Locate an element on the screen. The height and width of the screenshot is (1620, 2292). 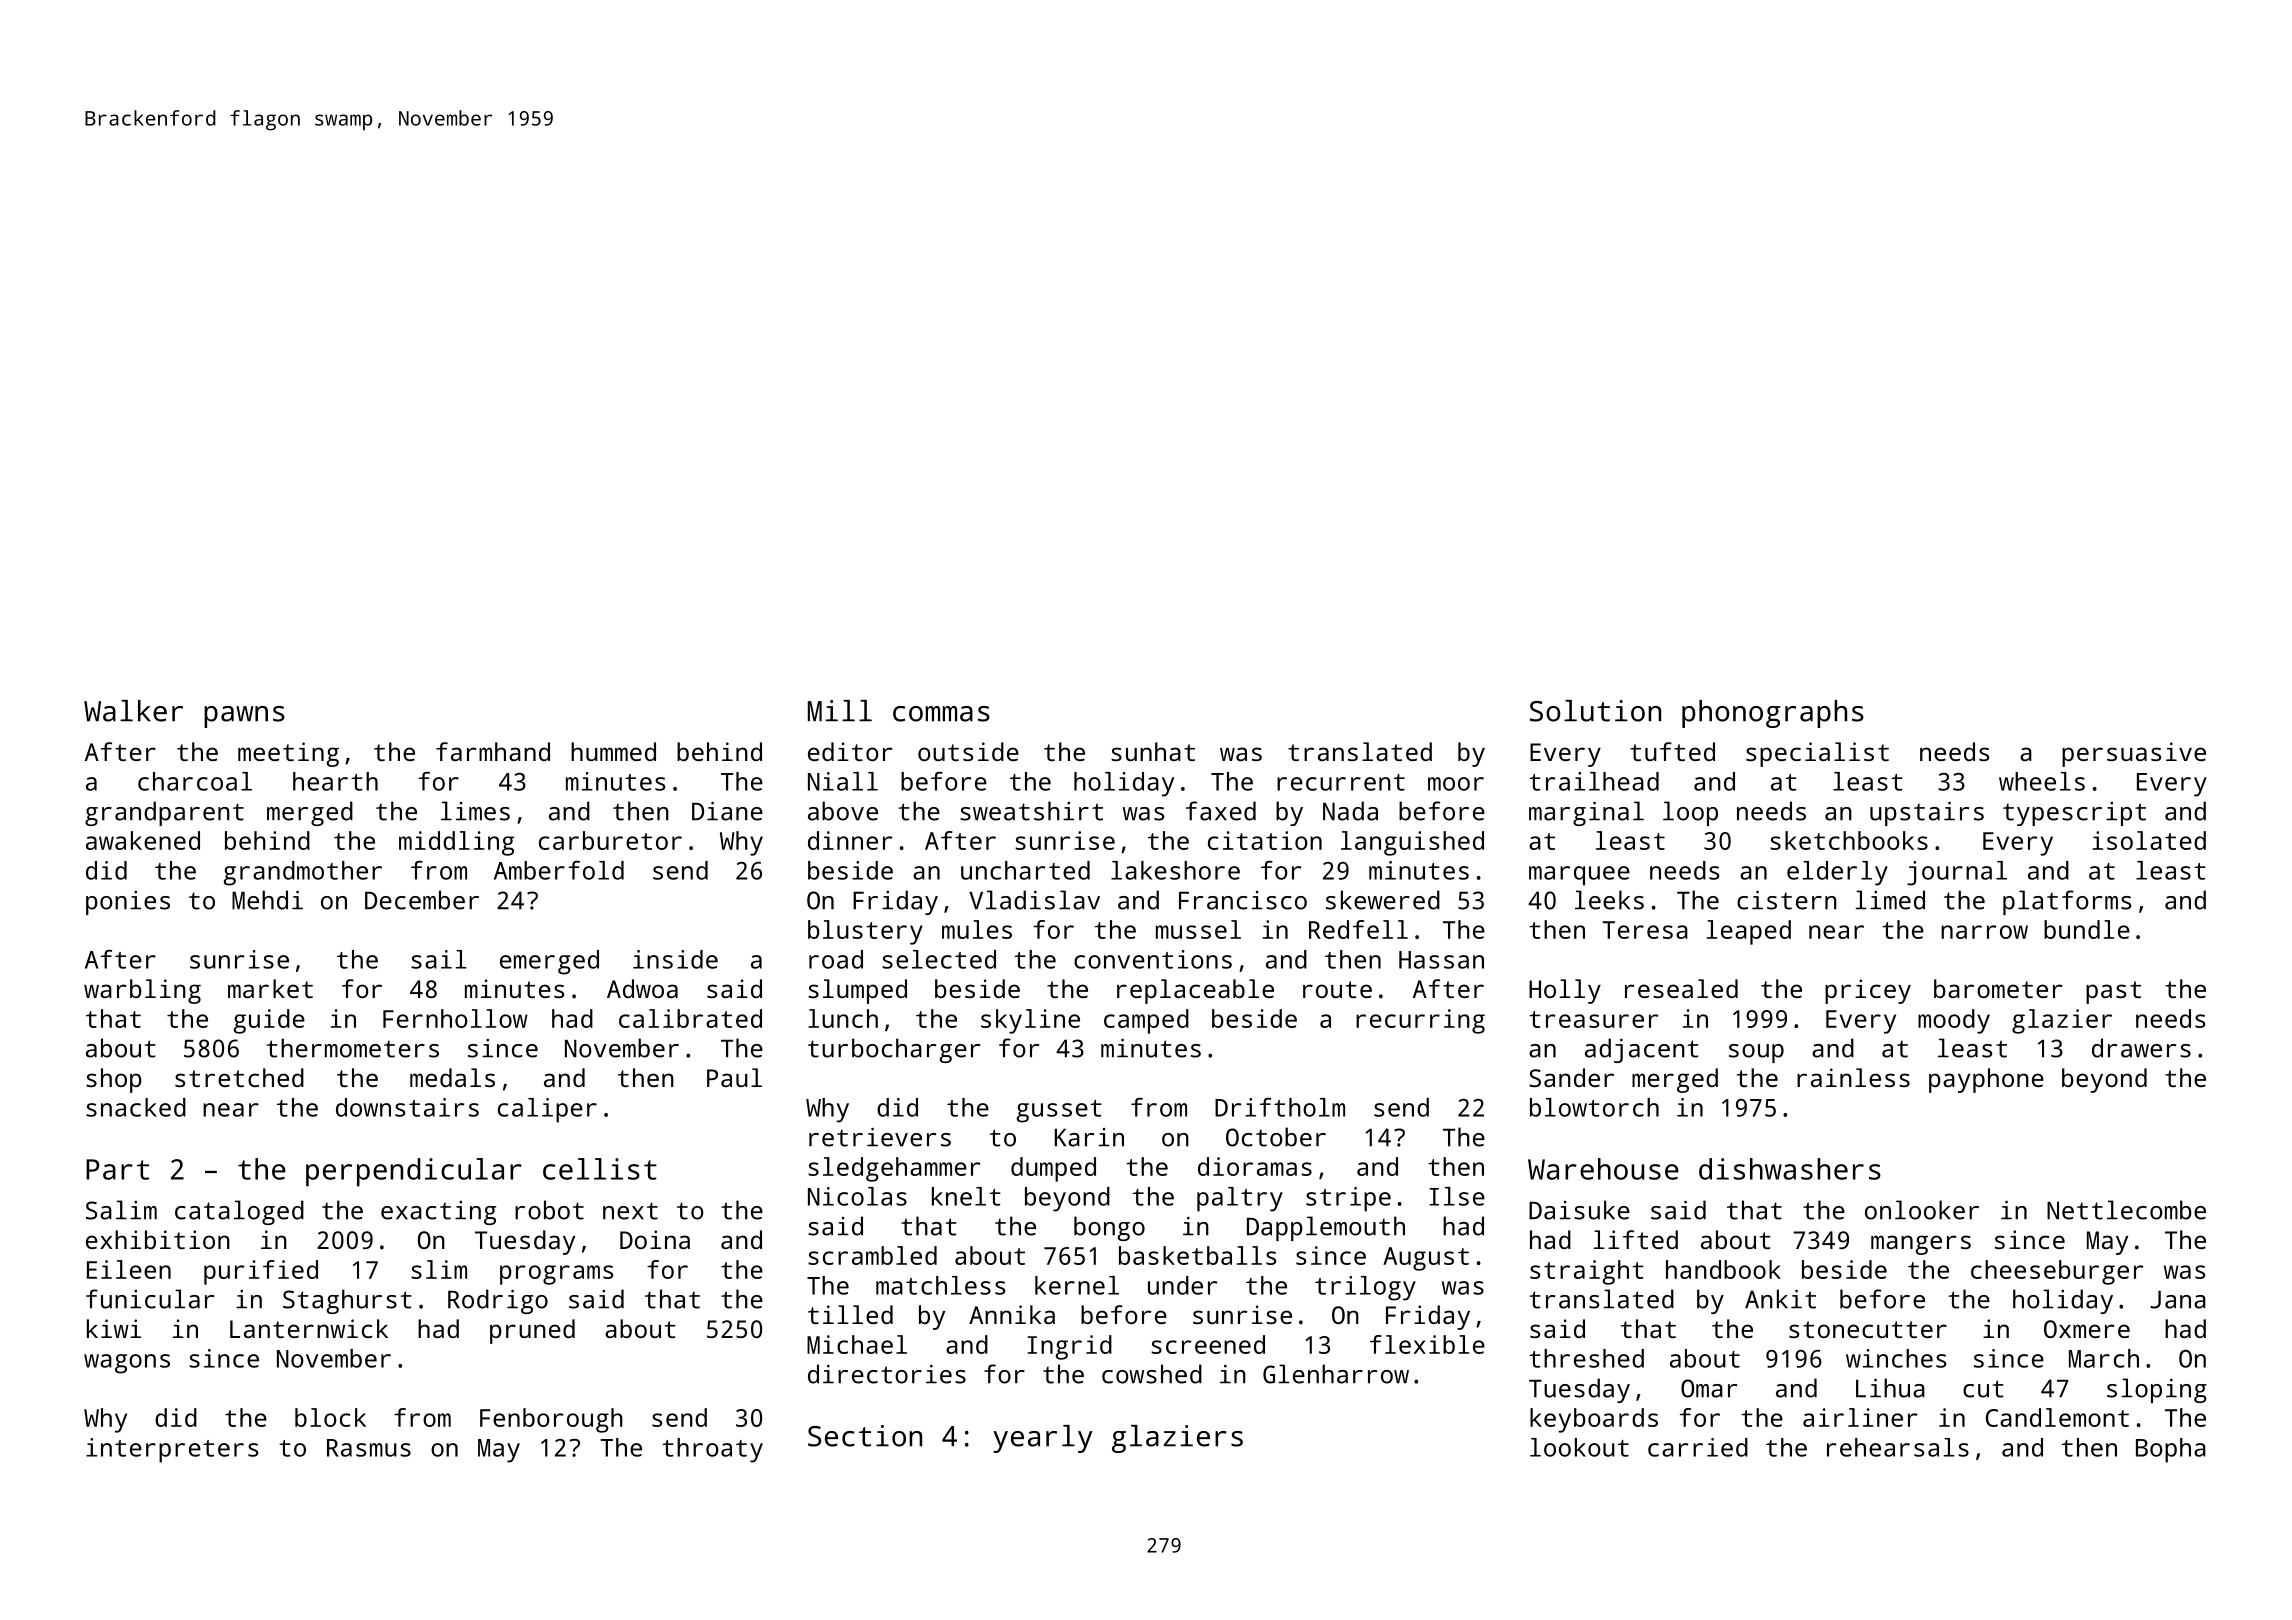
Sander is located at coordinates (1571, 1077).
